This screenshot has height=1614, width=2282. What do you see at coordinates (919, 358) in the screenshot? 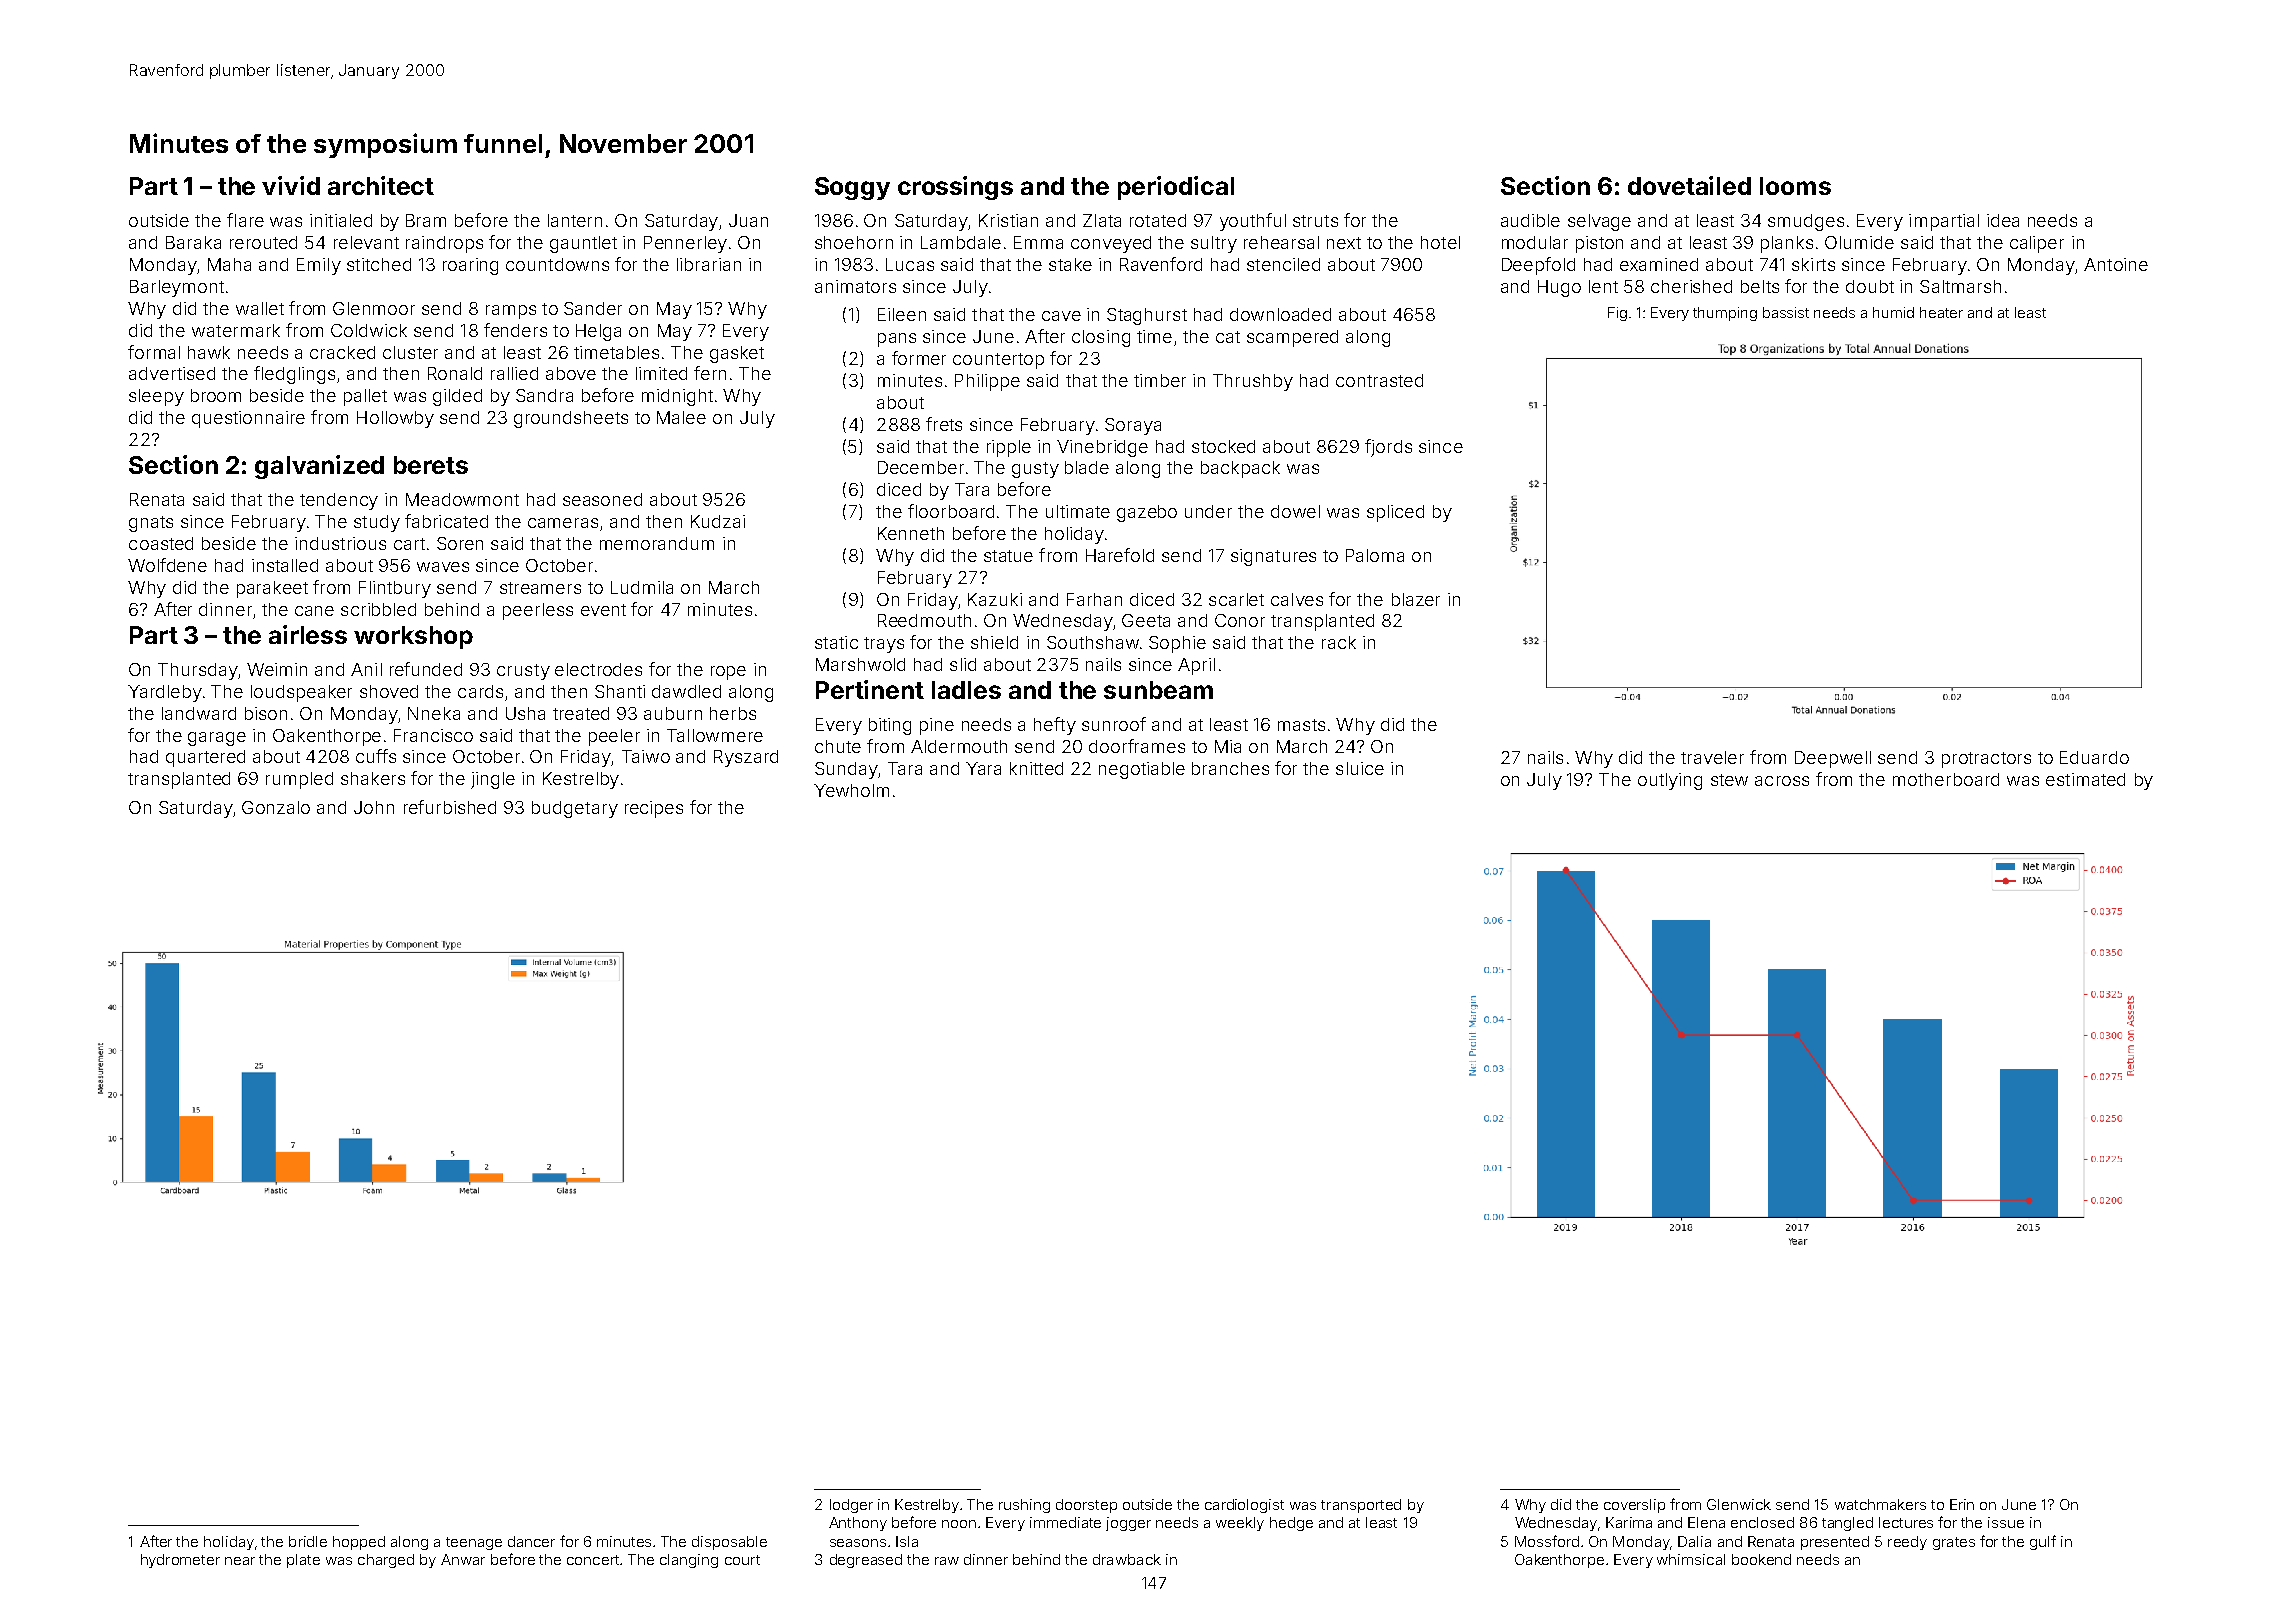
I see `former` at bounding box center [919, 358].
